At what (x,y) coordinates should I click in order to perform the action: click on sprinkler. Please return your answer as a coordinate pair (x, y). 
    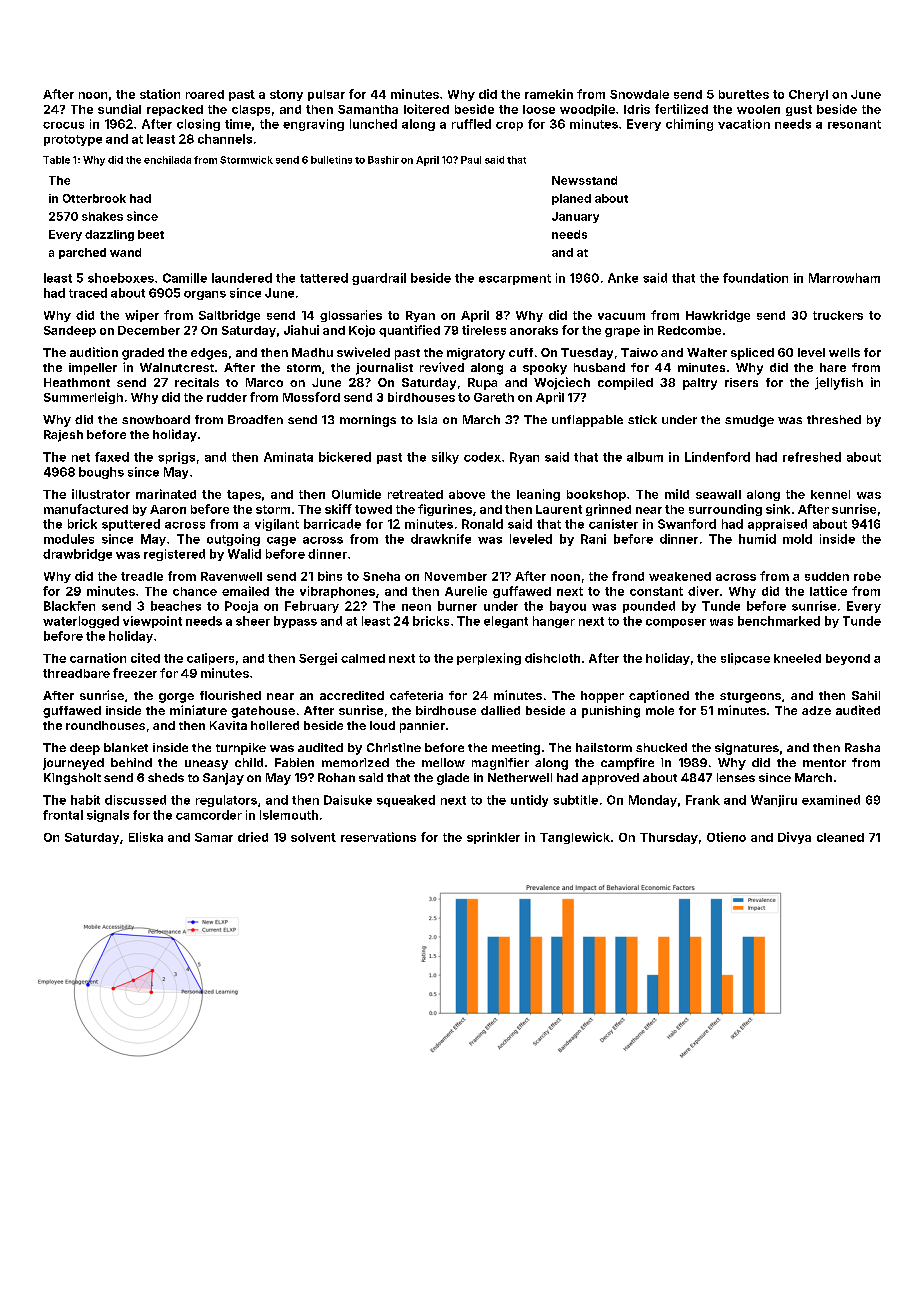
    Looking at the image, I should click on (493, 838).
